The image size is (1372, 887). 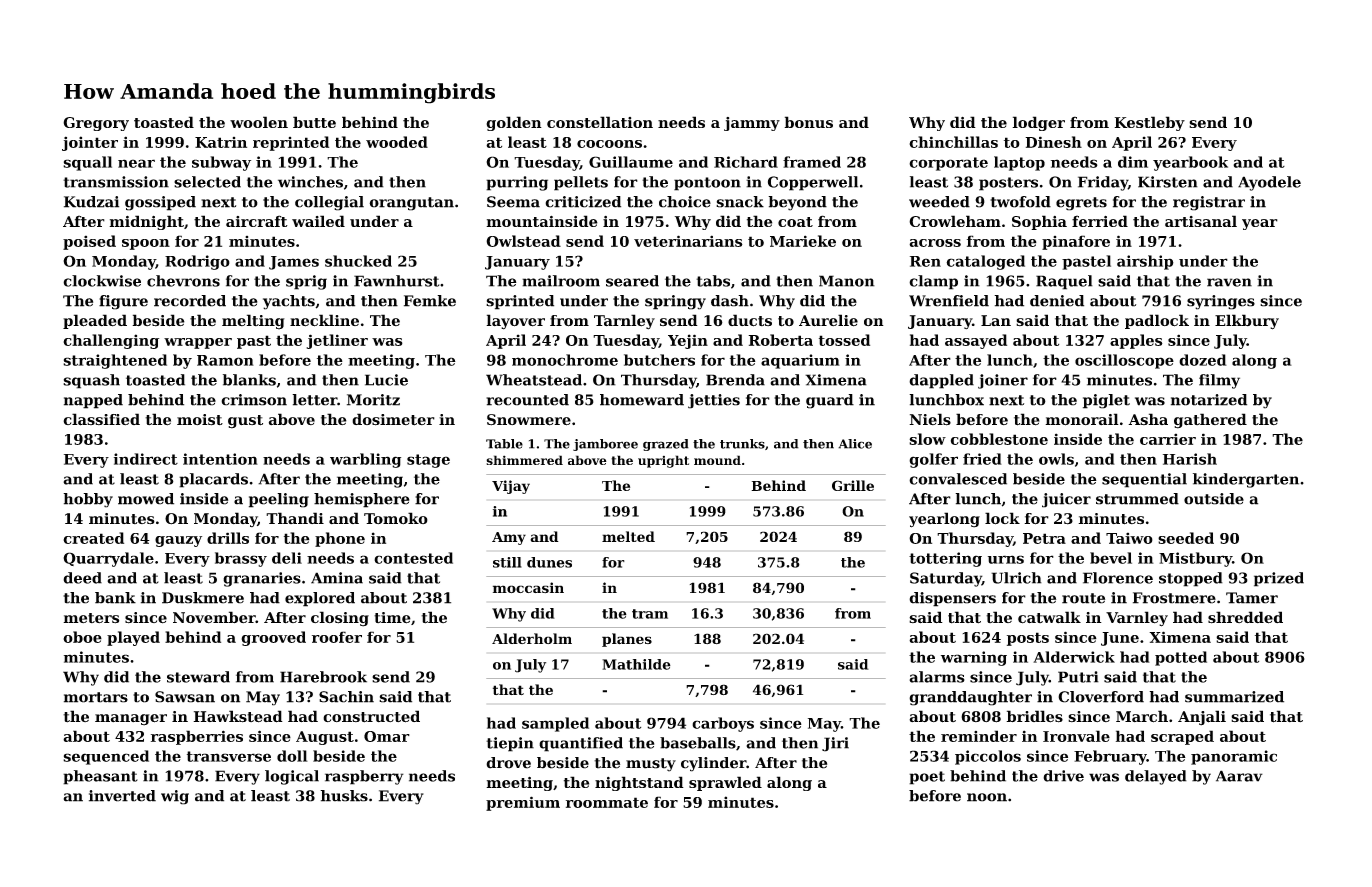 I want to click on created, so click(x=93, y=538).
